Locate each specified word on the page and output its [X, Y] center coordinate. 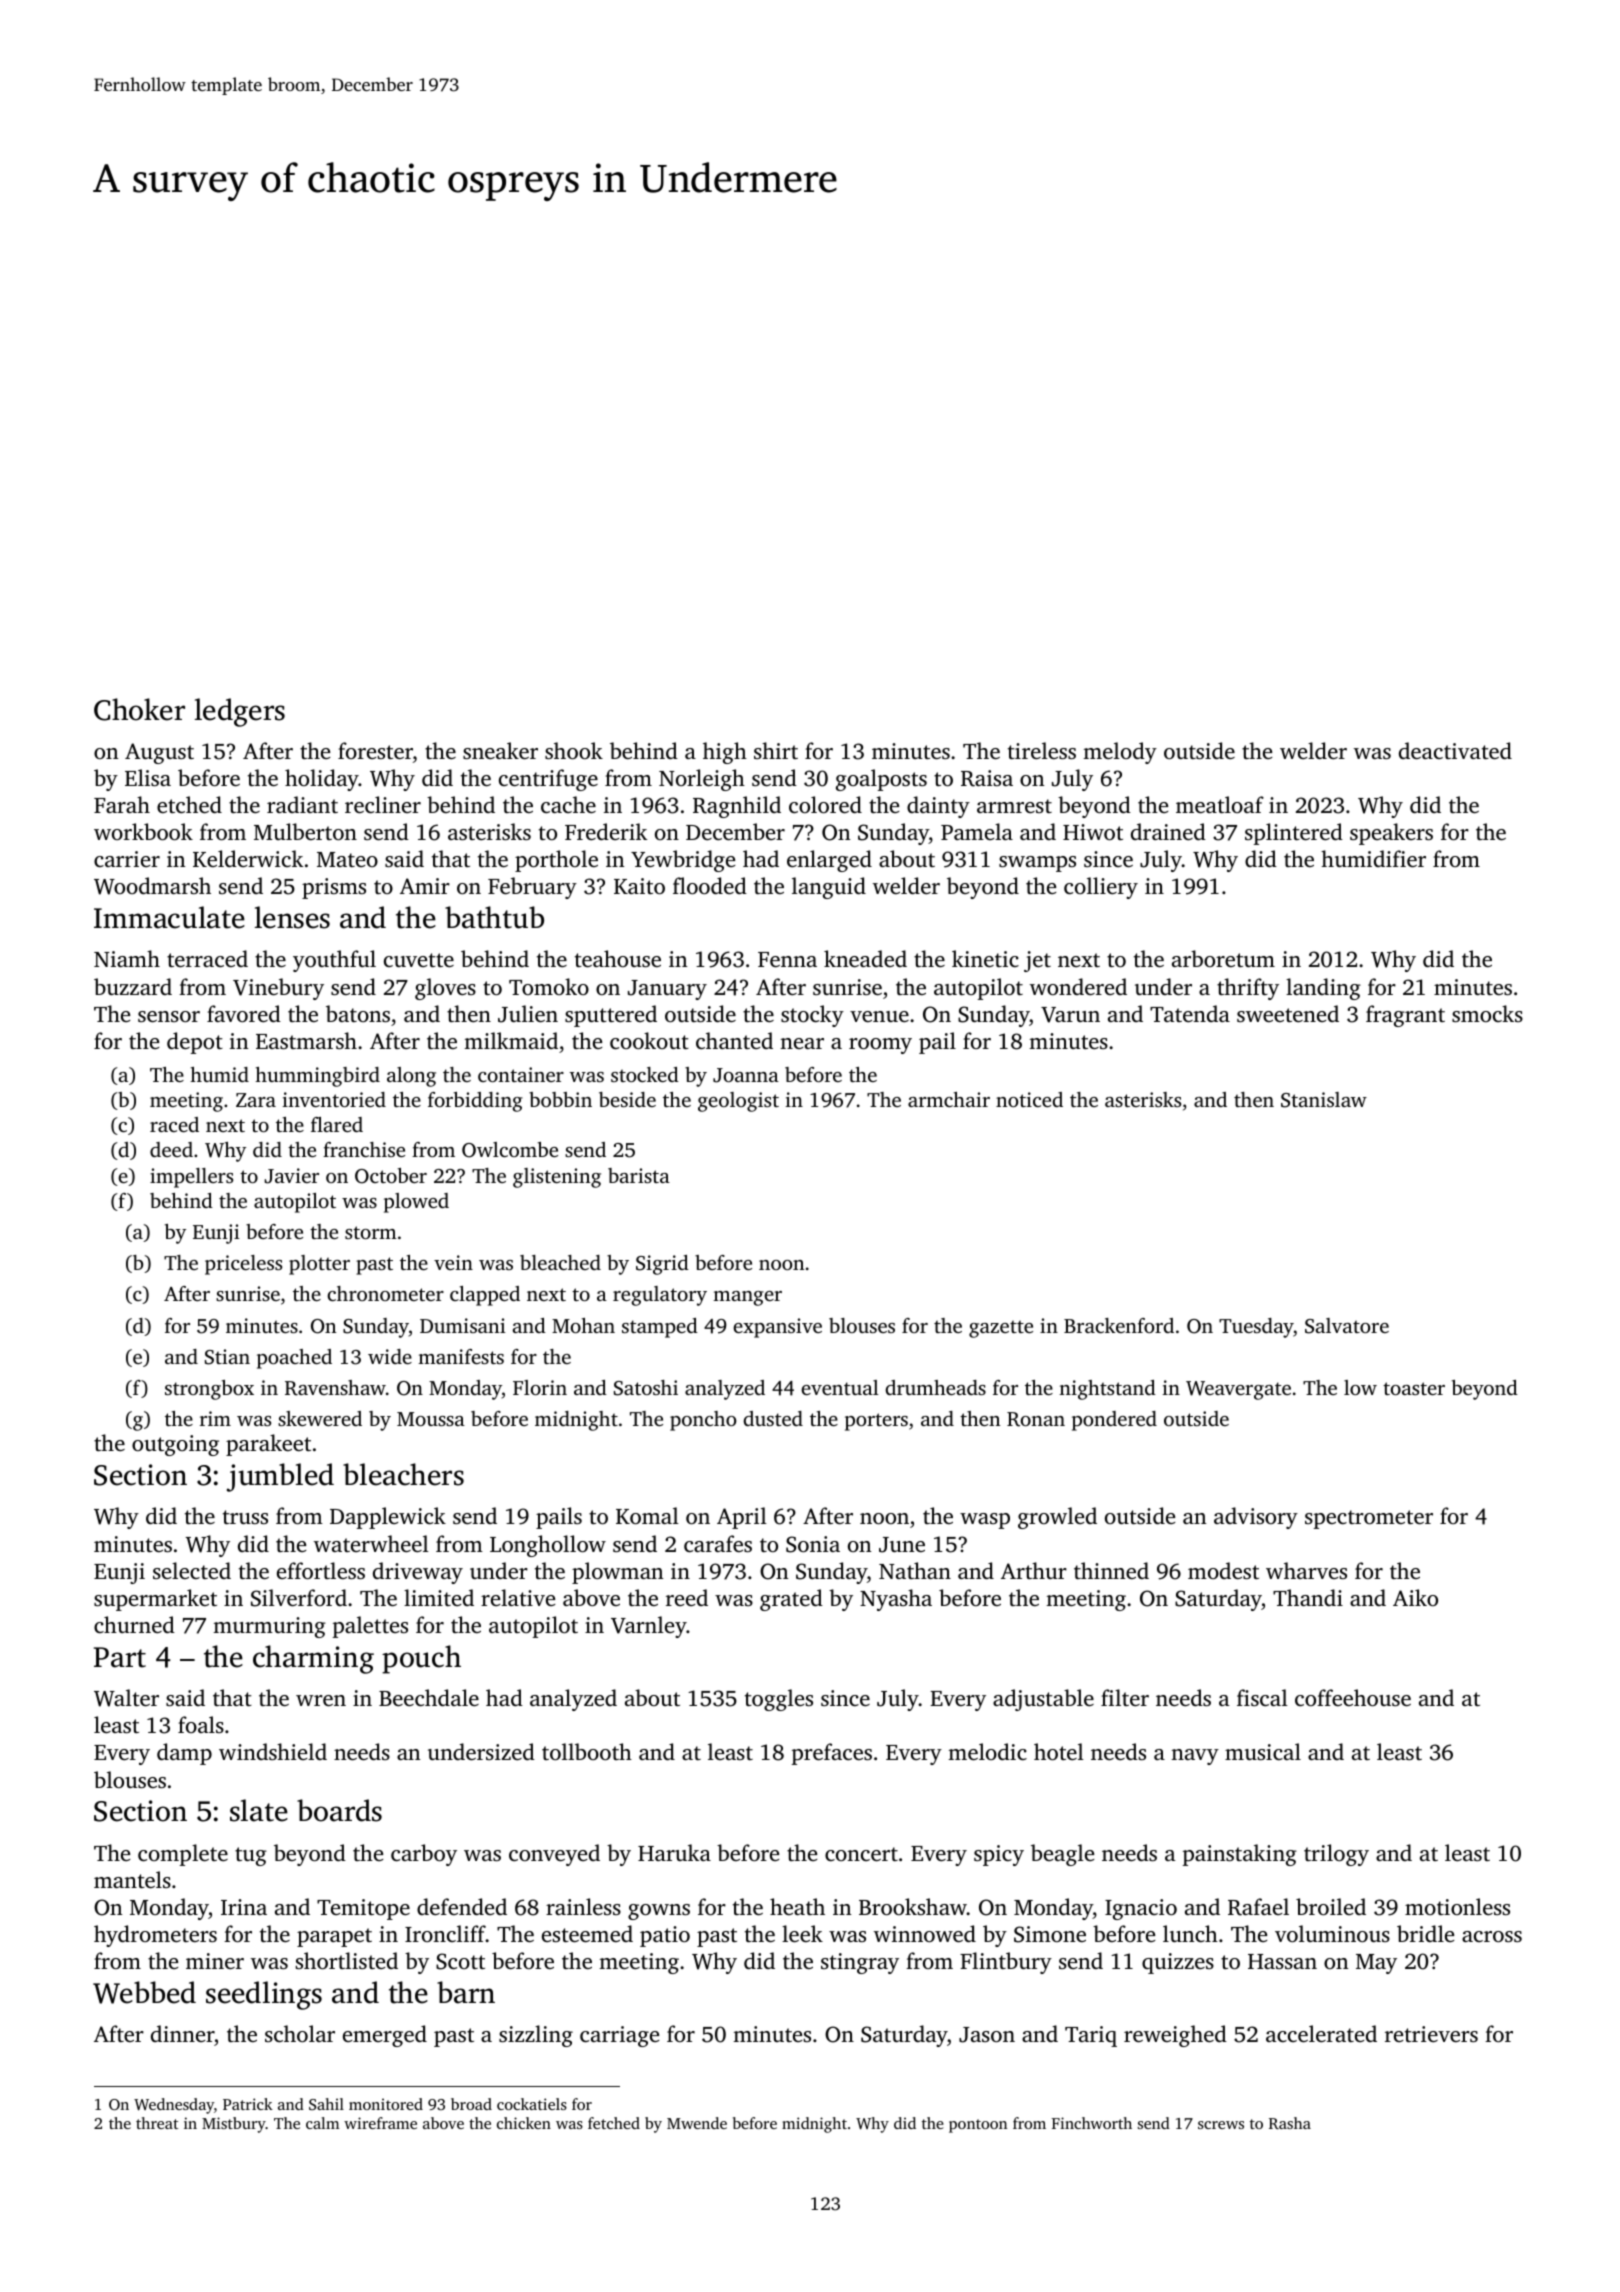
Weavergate [1238, 1390]
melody [1120, 753]
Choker [139, 709]
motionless [1457, 1906]
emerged [385, 2036]
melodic [987, 1751]
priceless [243, 1265]
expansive [777, 1328]
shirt [776, 750]
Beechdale [429, 1697]
